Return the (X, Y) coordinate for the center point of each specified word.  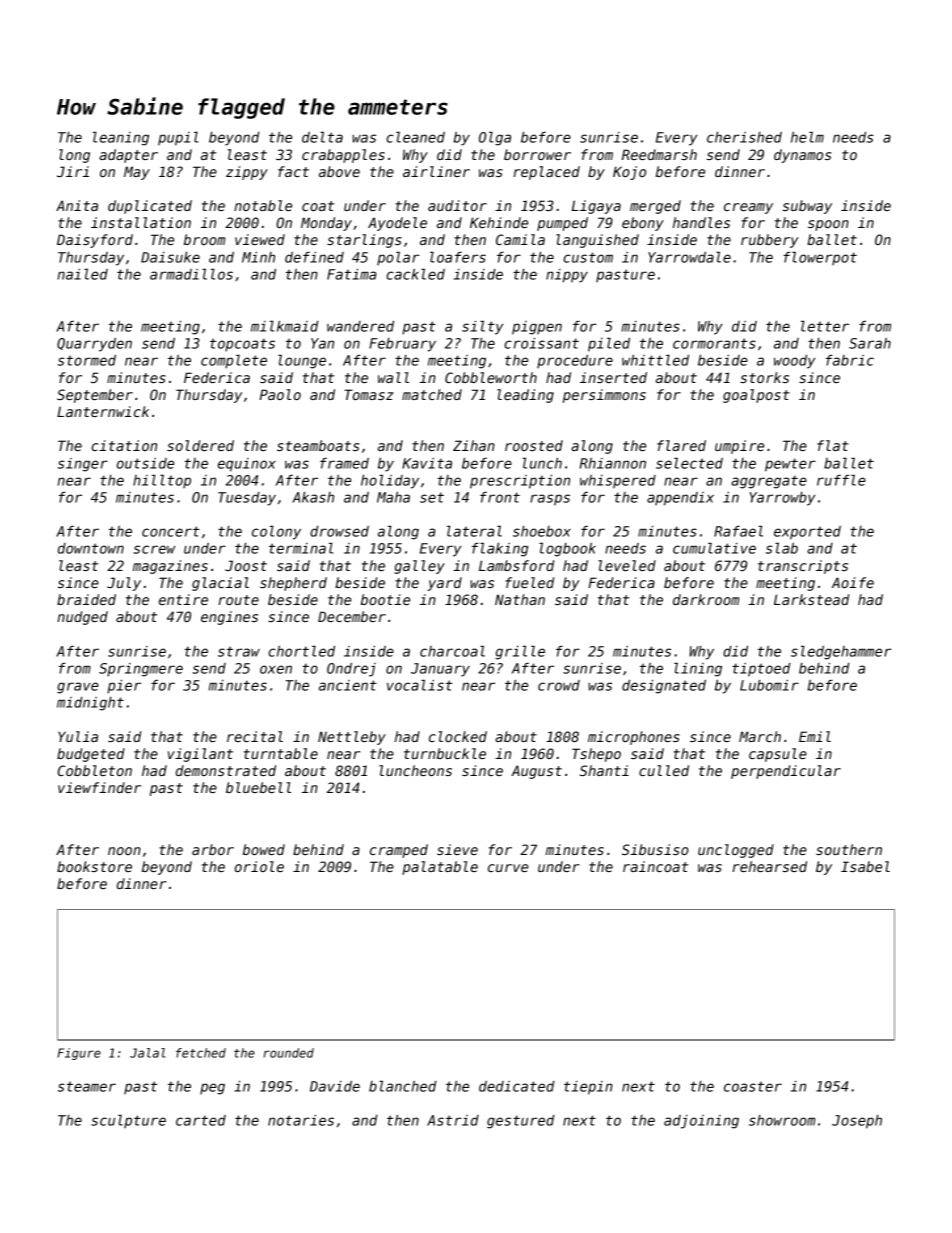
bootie (385, 599)
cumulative (714, 548)
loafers (458, 257)
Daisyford (95, 241)
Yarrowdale (689, 257)
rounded (289, 1053)
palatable (440, 868)
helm (807, 137)
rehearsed (769, 866)
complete (234, 362)
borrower (537, 154)
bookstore (94, 866)
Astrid (453, 1120)
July (124, 584)
